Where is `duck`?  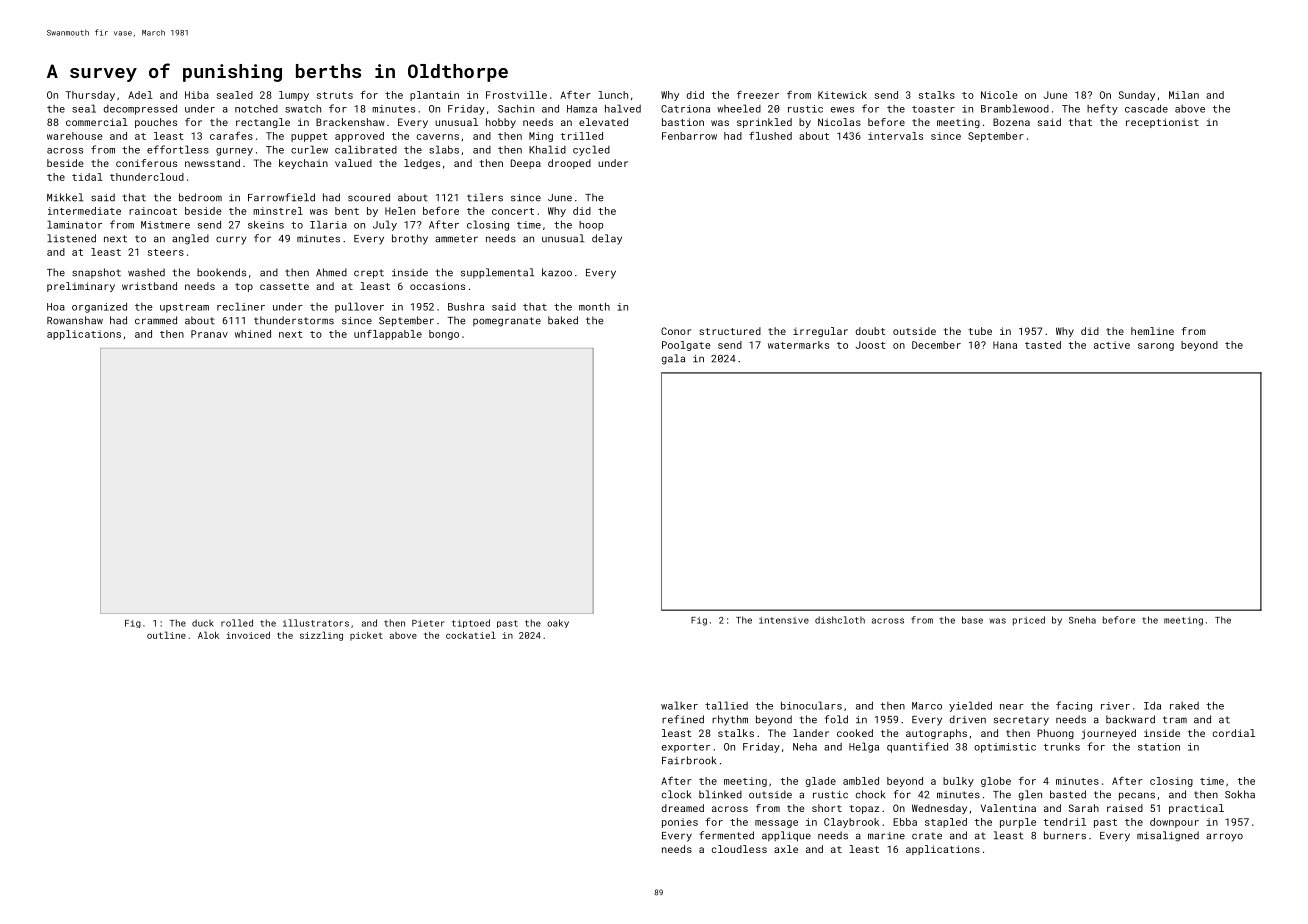 duck is located at coordinates (203, 623).
